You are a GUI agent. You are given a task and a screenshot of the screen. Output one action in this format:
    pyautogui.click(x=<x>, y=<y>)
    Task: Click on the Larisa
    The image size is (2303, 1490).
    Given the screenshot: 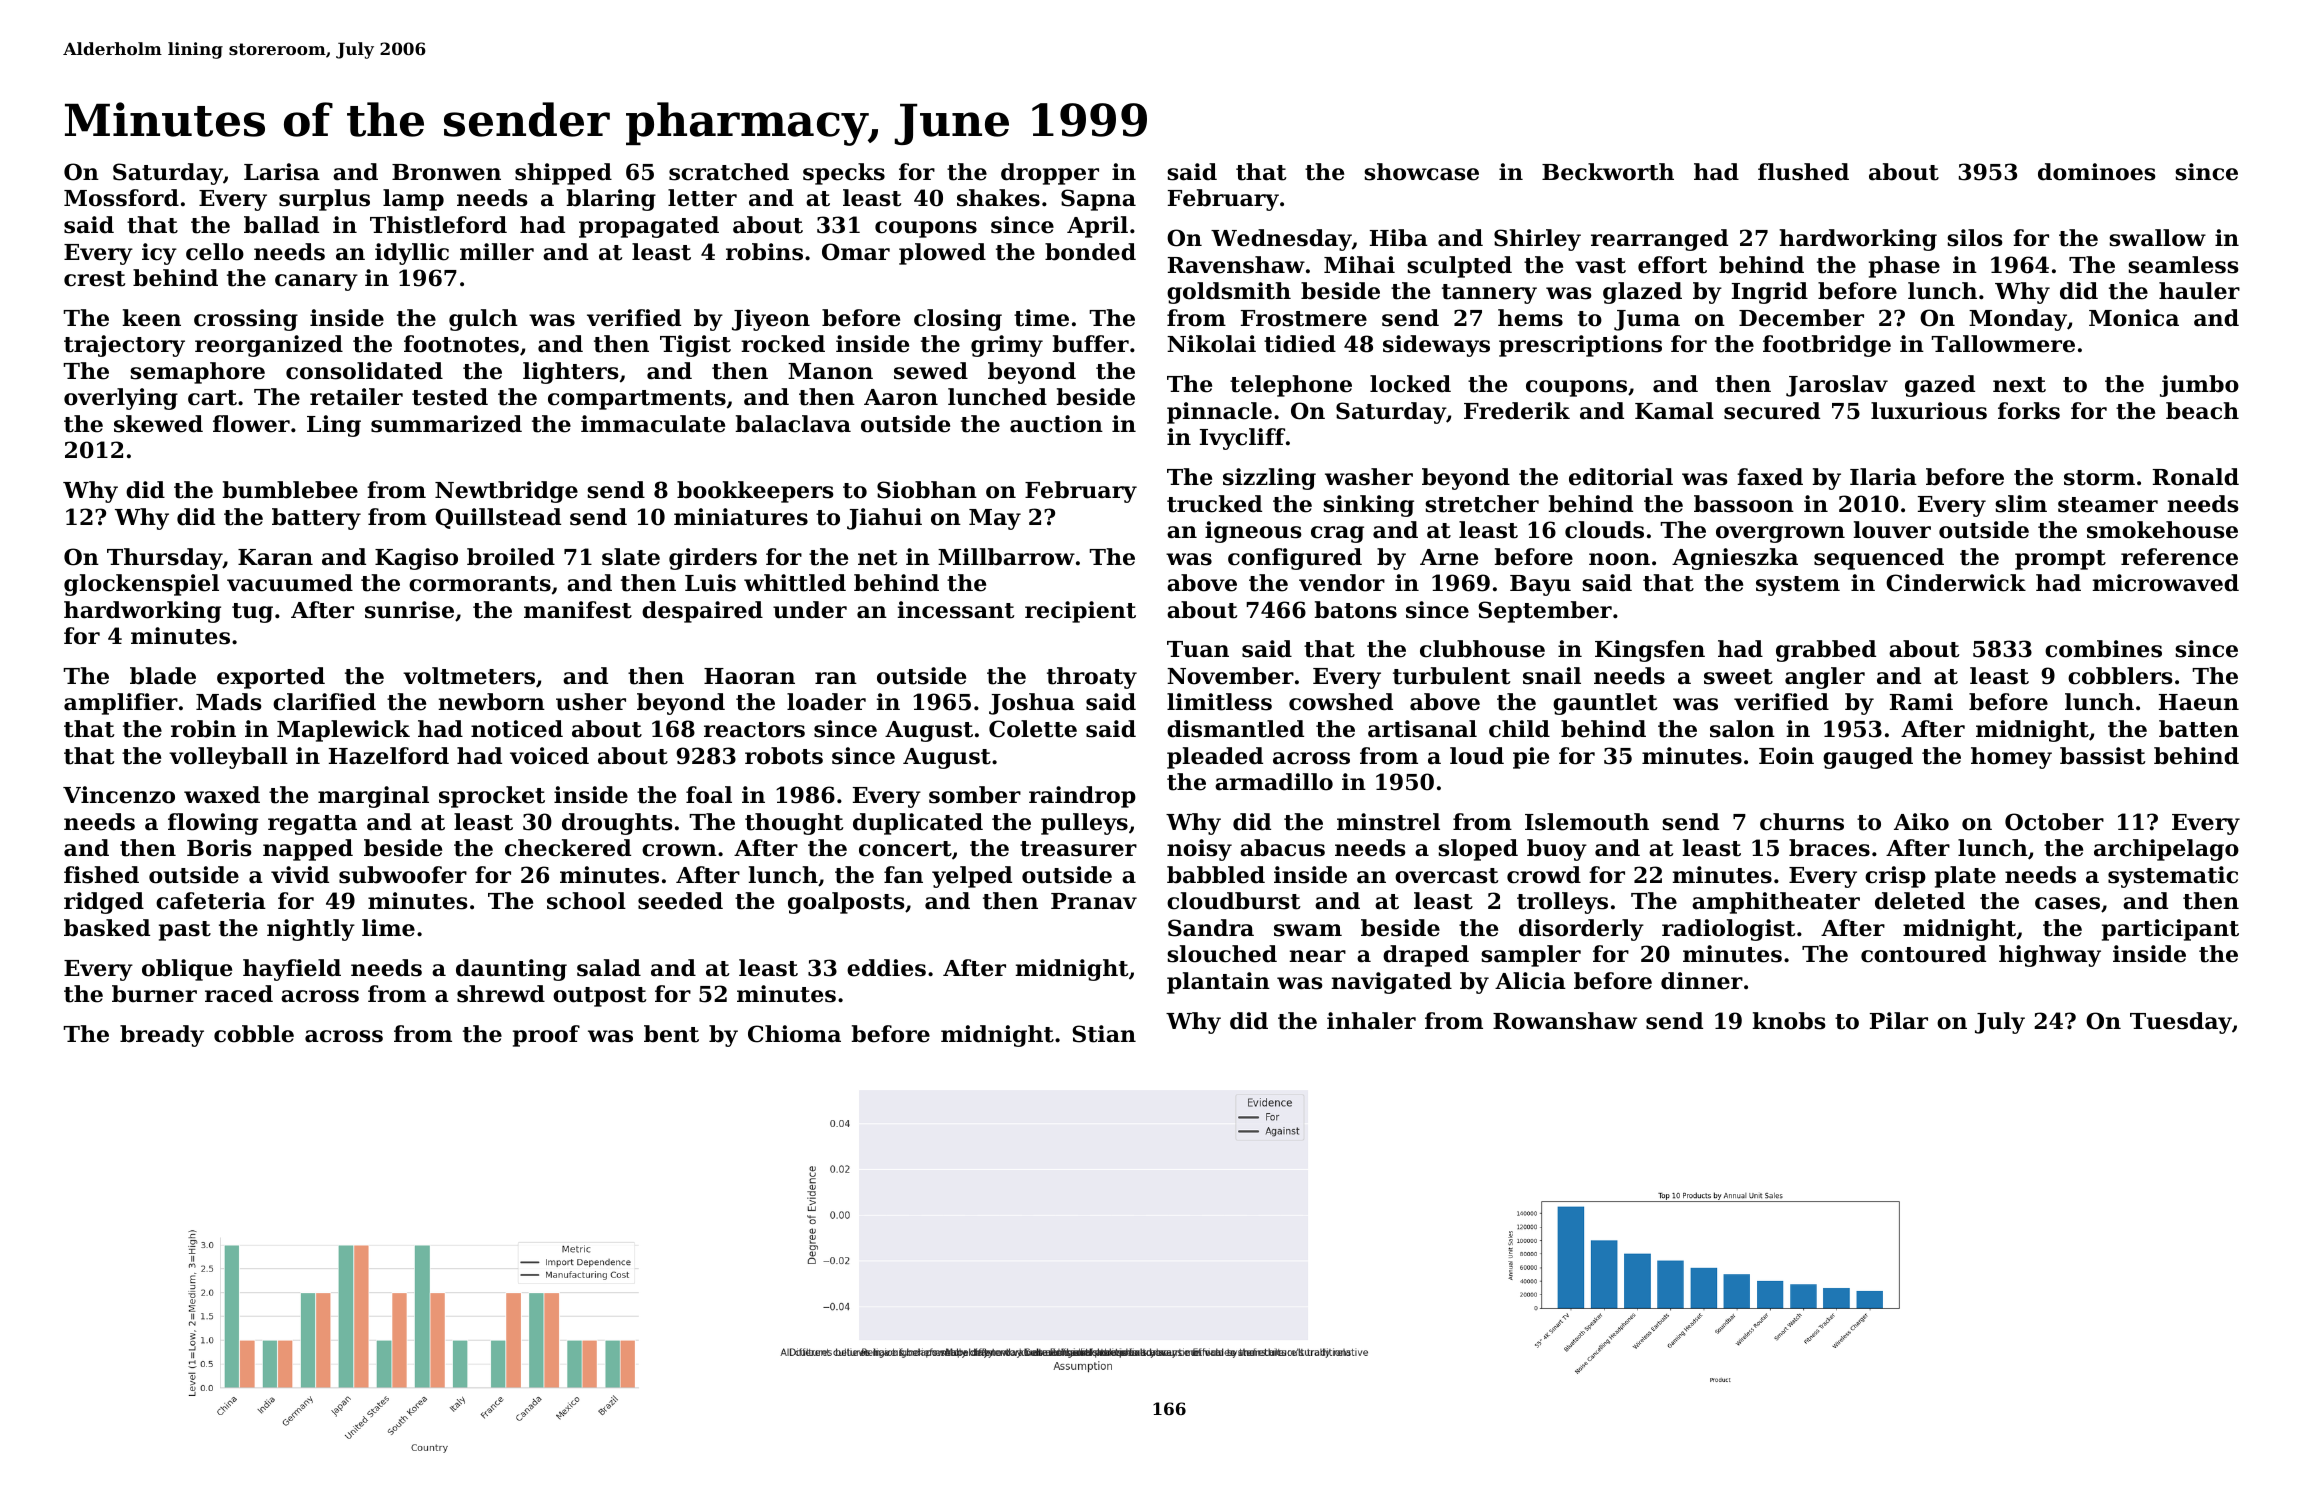 What is the action you would take?
    pyautogui.click(x=282, y=172)
